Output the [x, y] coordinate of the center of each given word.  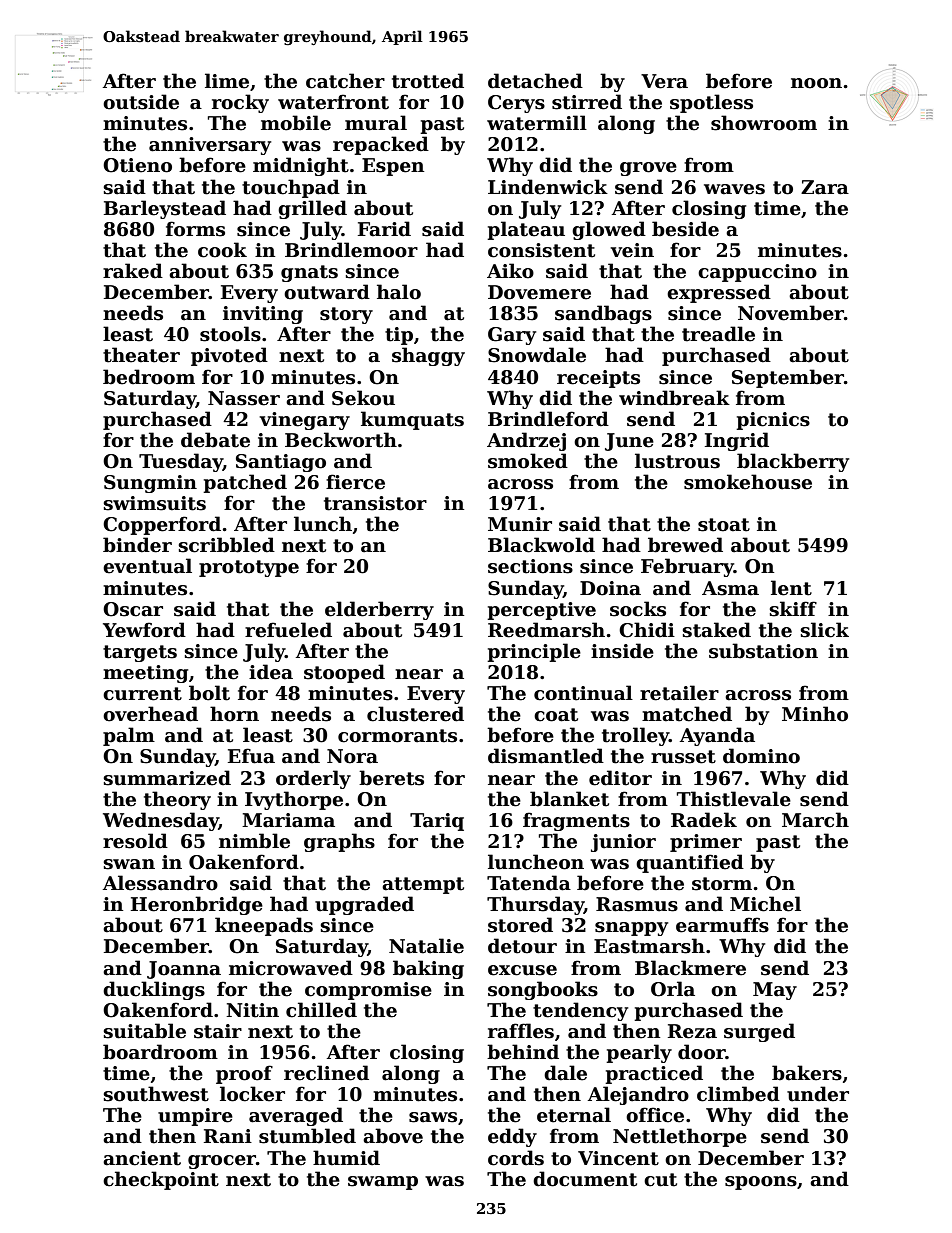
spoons [761, 1183]
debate [215, 440]
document [585, 1179]
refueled [288, 630]
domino [761, 756]
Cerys [516, 104]
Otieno [137, 165]
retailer [679, 693]
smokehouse [748, 482]
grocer [222, 1162]
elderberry [379, 610]
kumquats [412, 420]
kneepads [264, 926]
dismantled [546, 756]
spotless [711, 103]
